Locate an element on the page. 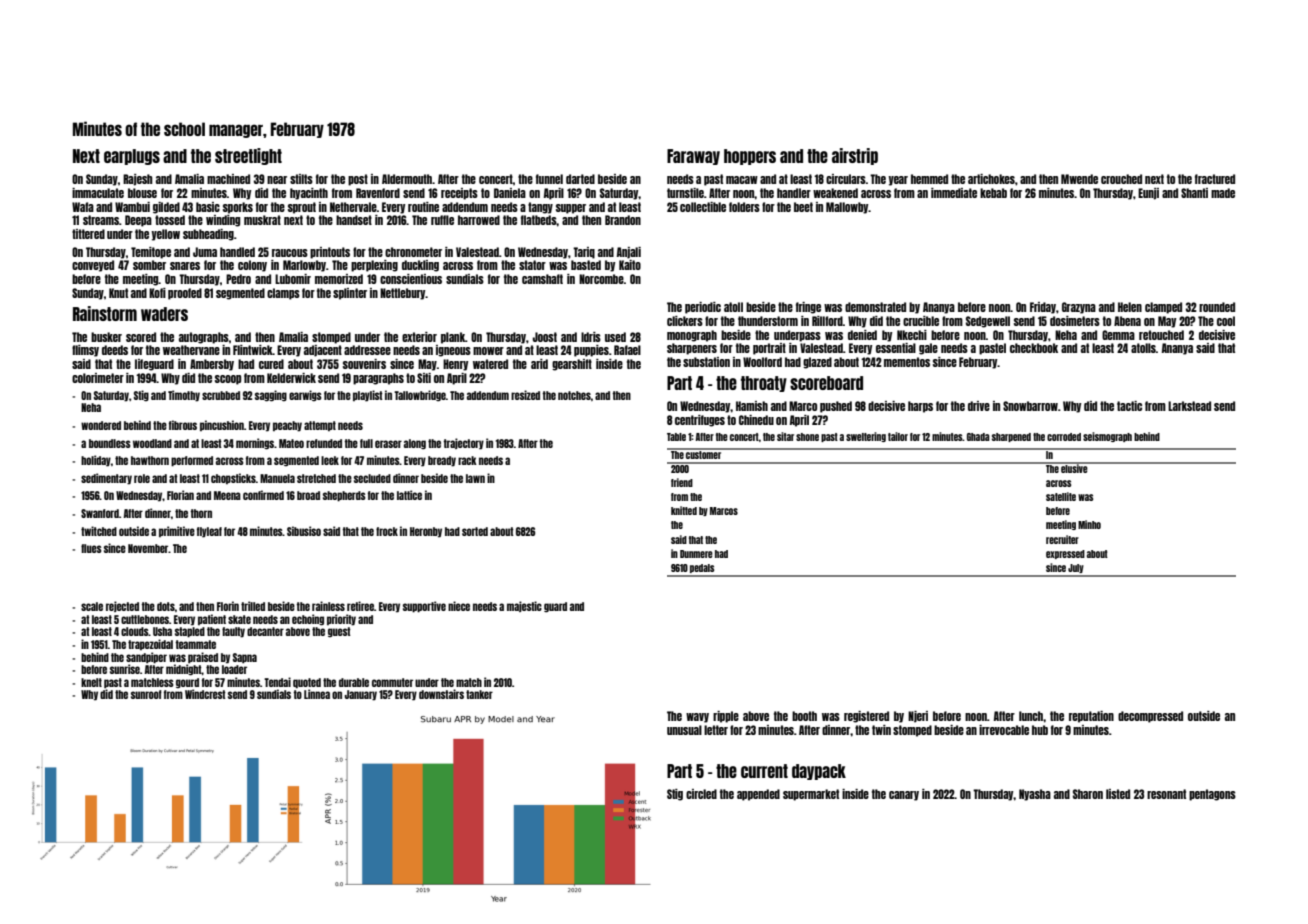  earplugs is located at coordinates (132, 157).
